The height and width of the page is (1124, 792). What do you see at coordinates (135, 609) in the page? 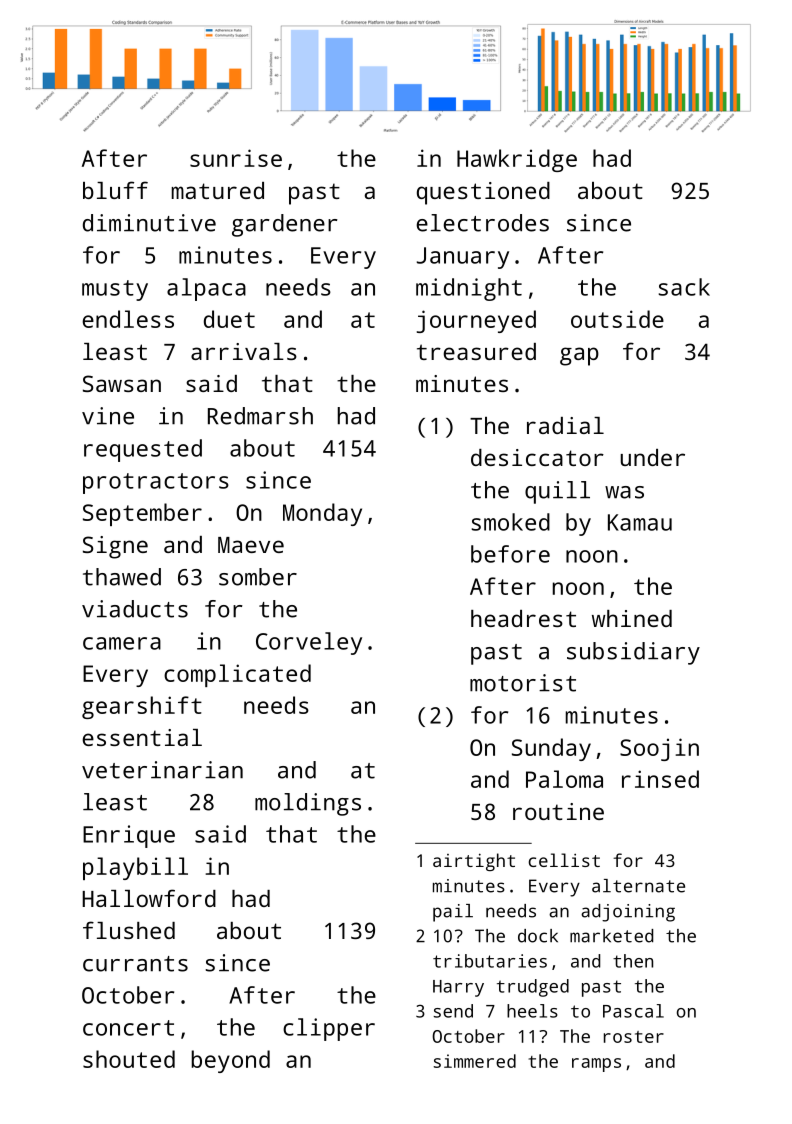
I see `viaducts` at bounding box center [135, 609].
